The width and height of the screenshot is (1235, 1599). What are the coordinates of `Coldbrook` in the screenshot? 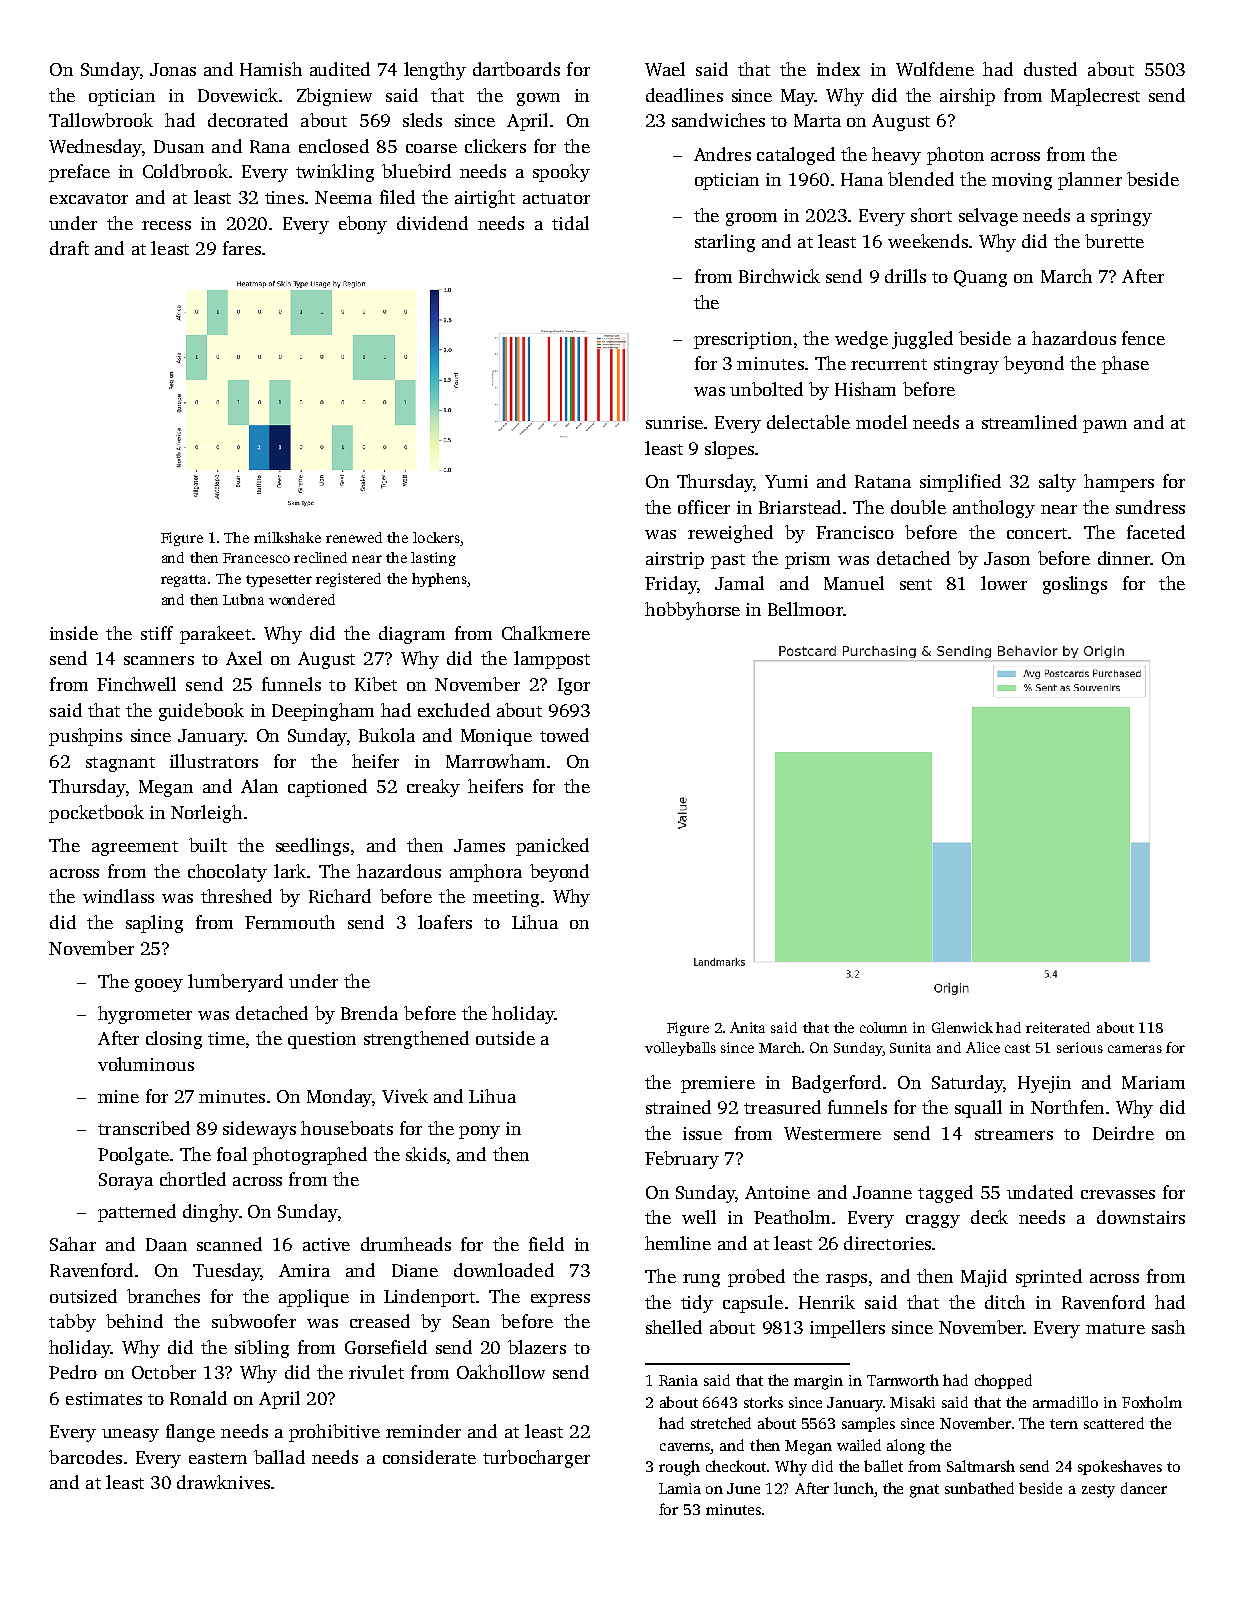 It's located at (185, 171).
